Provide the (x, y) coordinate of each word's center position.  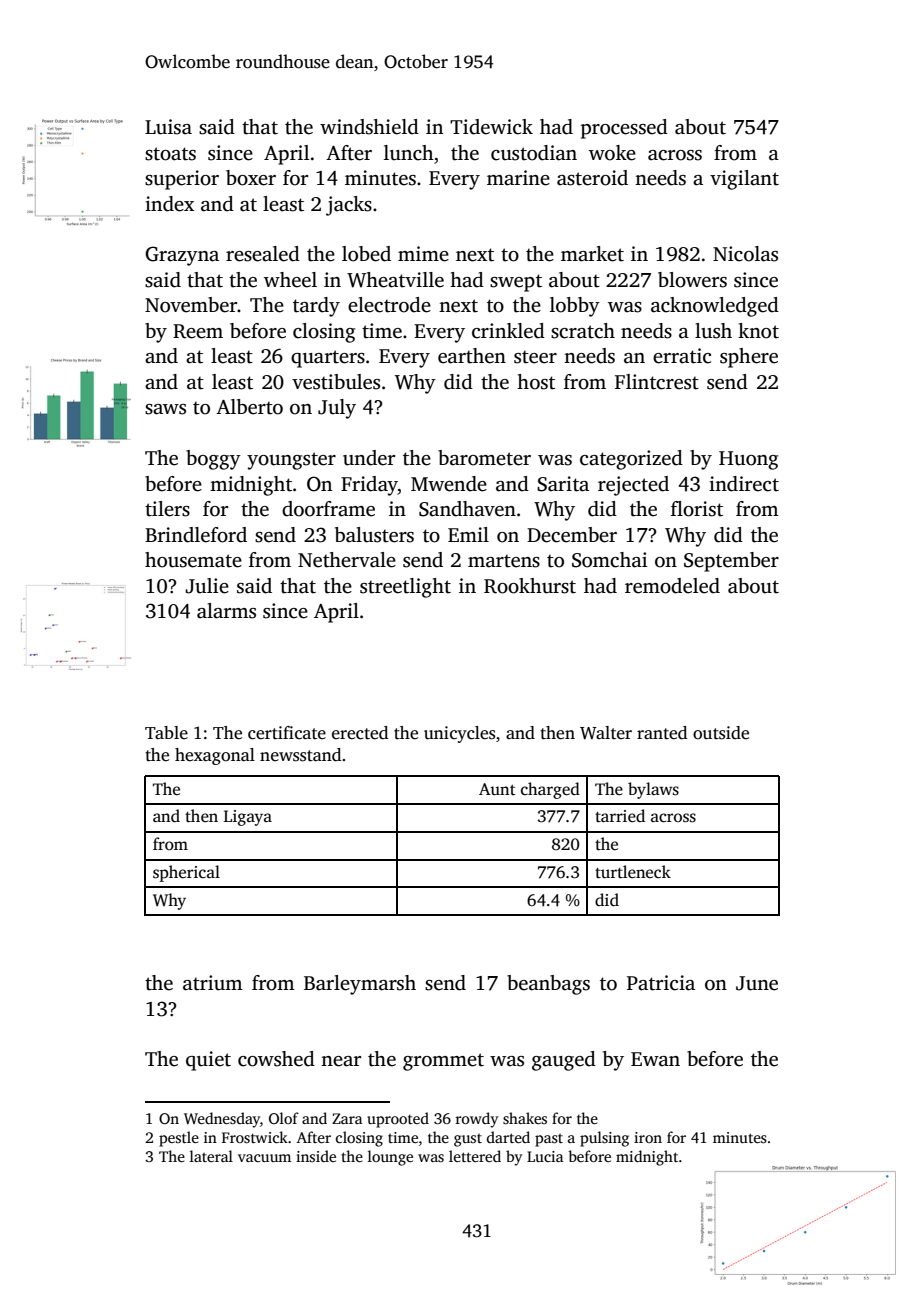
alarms (226, 611)
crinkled (508, 331)
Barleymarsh (360, 985)
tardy (316, 307)
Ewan (655, 1059)
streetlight (405, 588)
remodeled (672, 586)
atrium (213, 983)
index (169, 204)
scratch (583, 331)
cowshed (276, 1059)
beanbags (548, 985)
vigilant (744, 180)
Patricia (661, 983)
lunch (409, 153)
